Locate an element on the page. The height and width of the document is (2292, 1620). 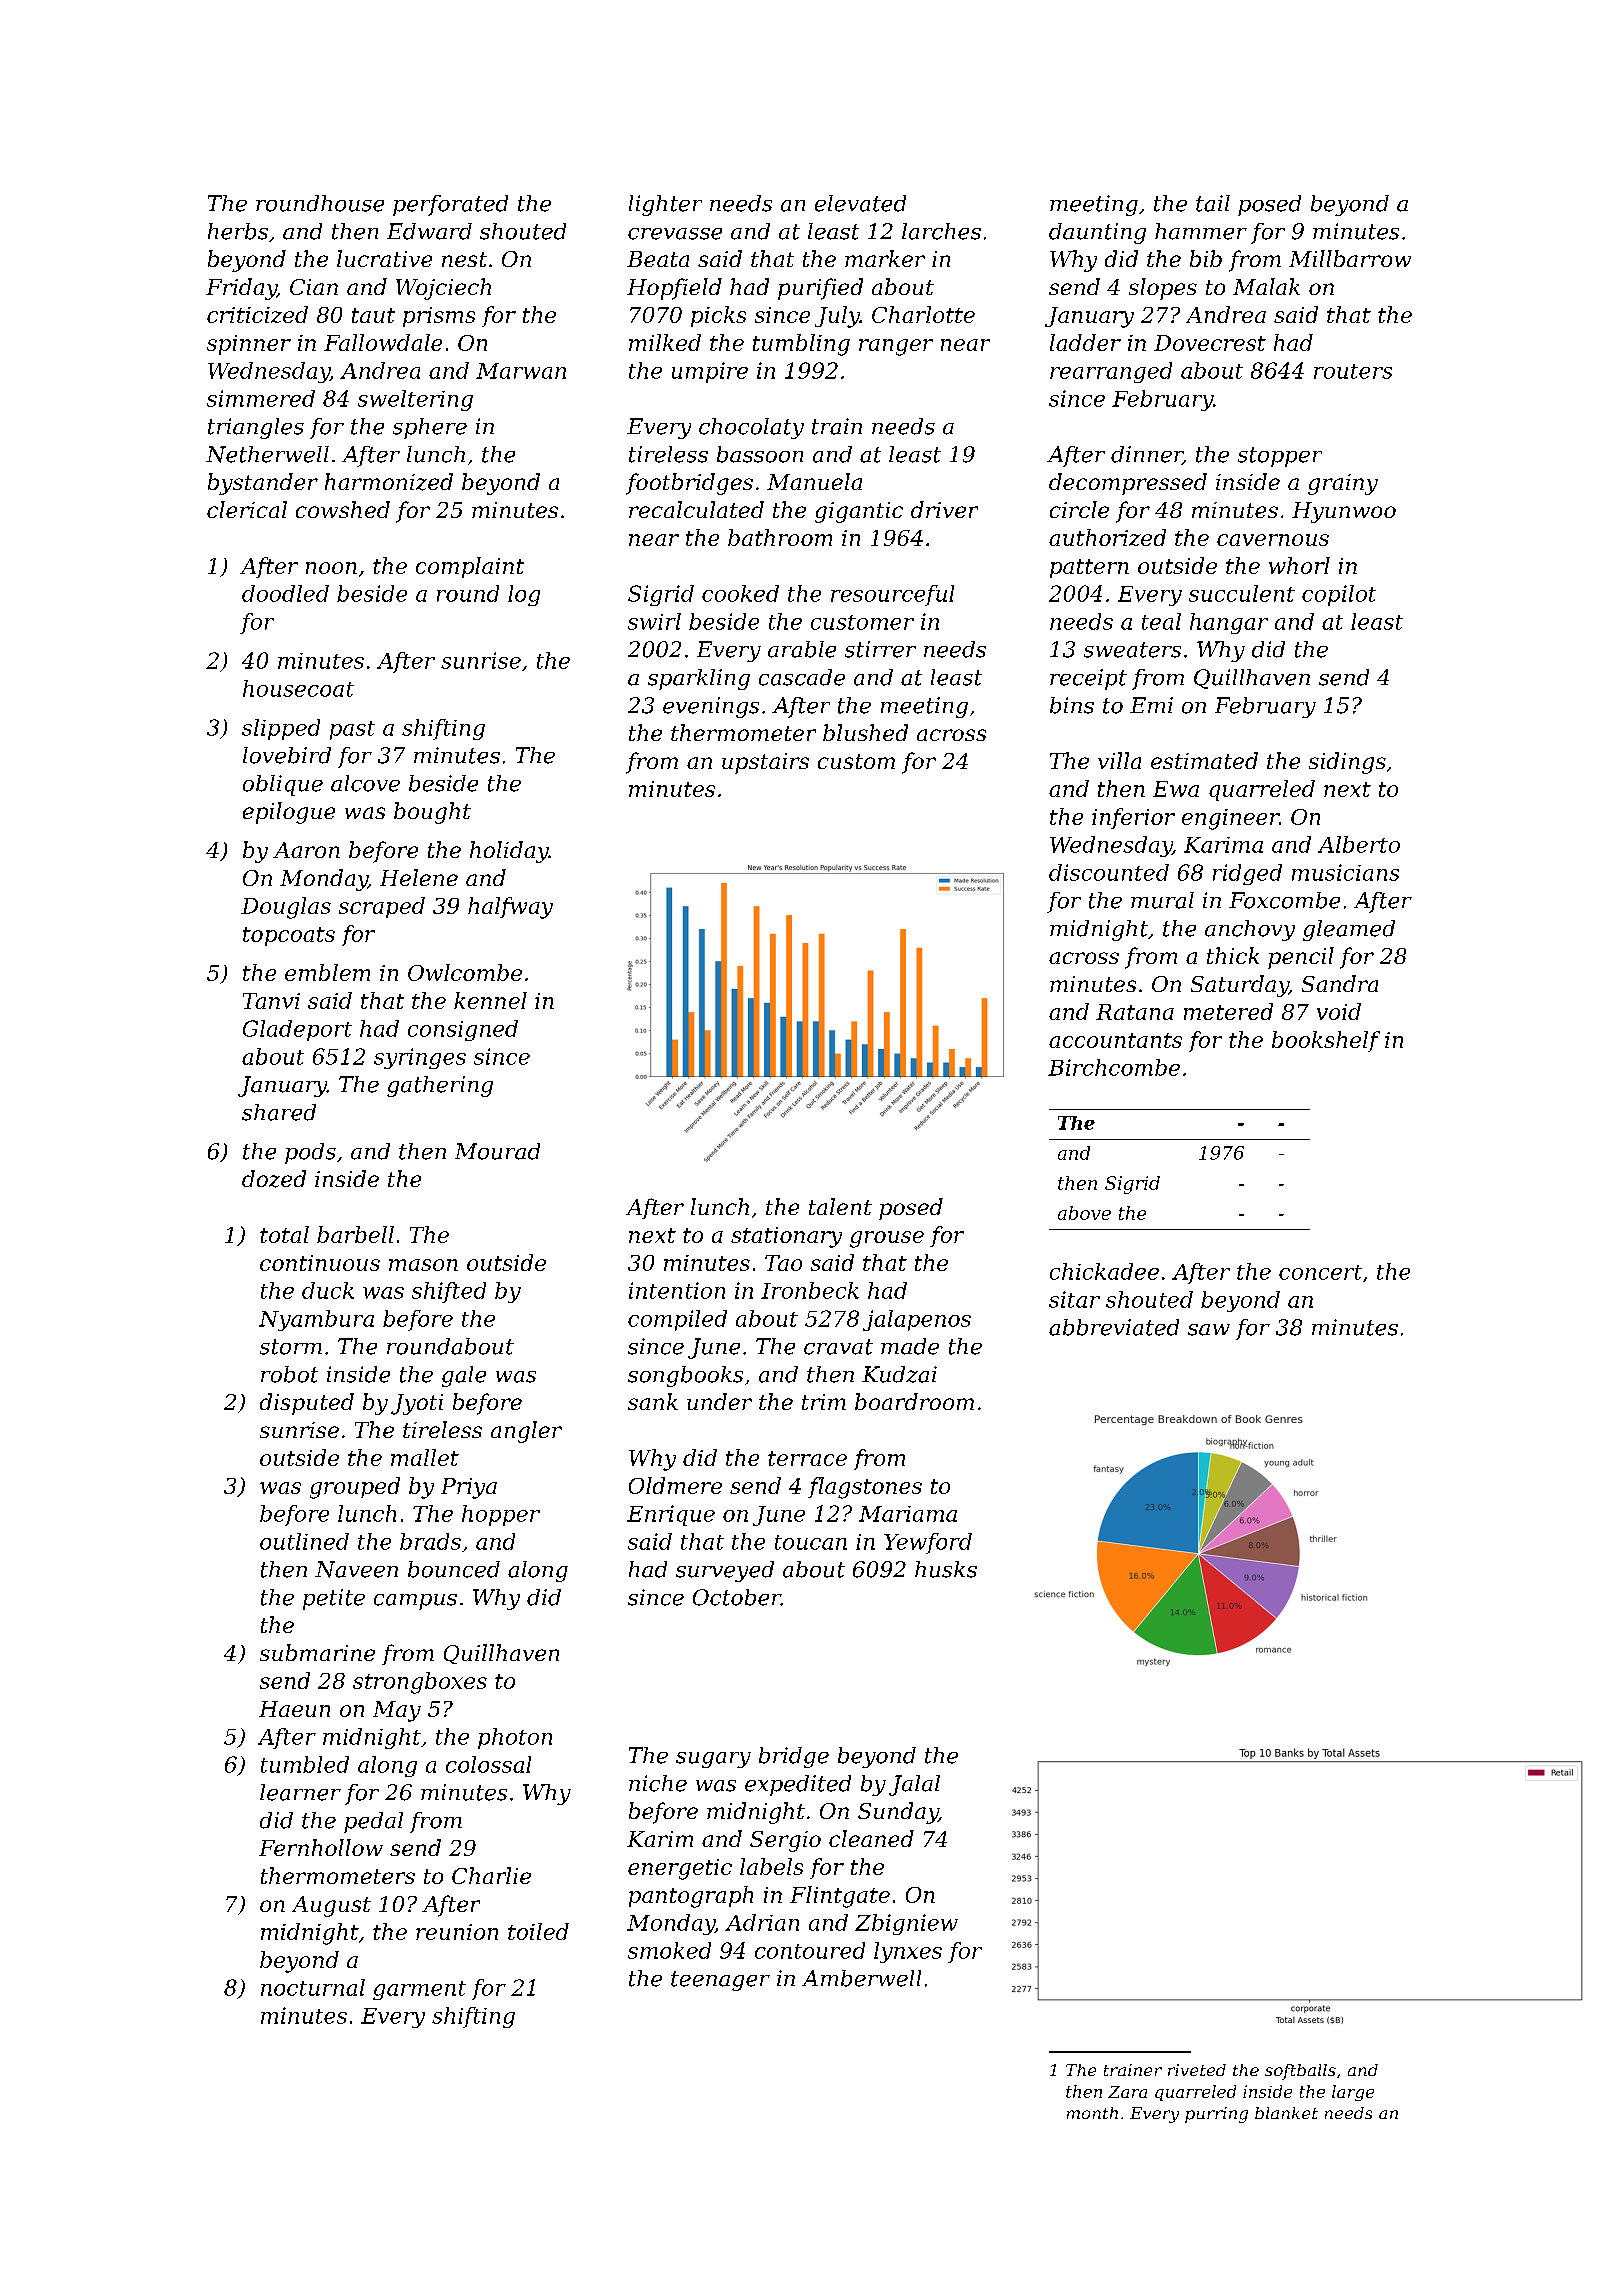
Kudzai is located at coordinates (899, 1374).
